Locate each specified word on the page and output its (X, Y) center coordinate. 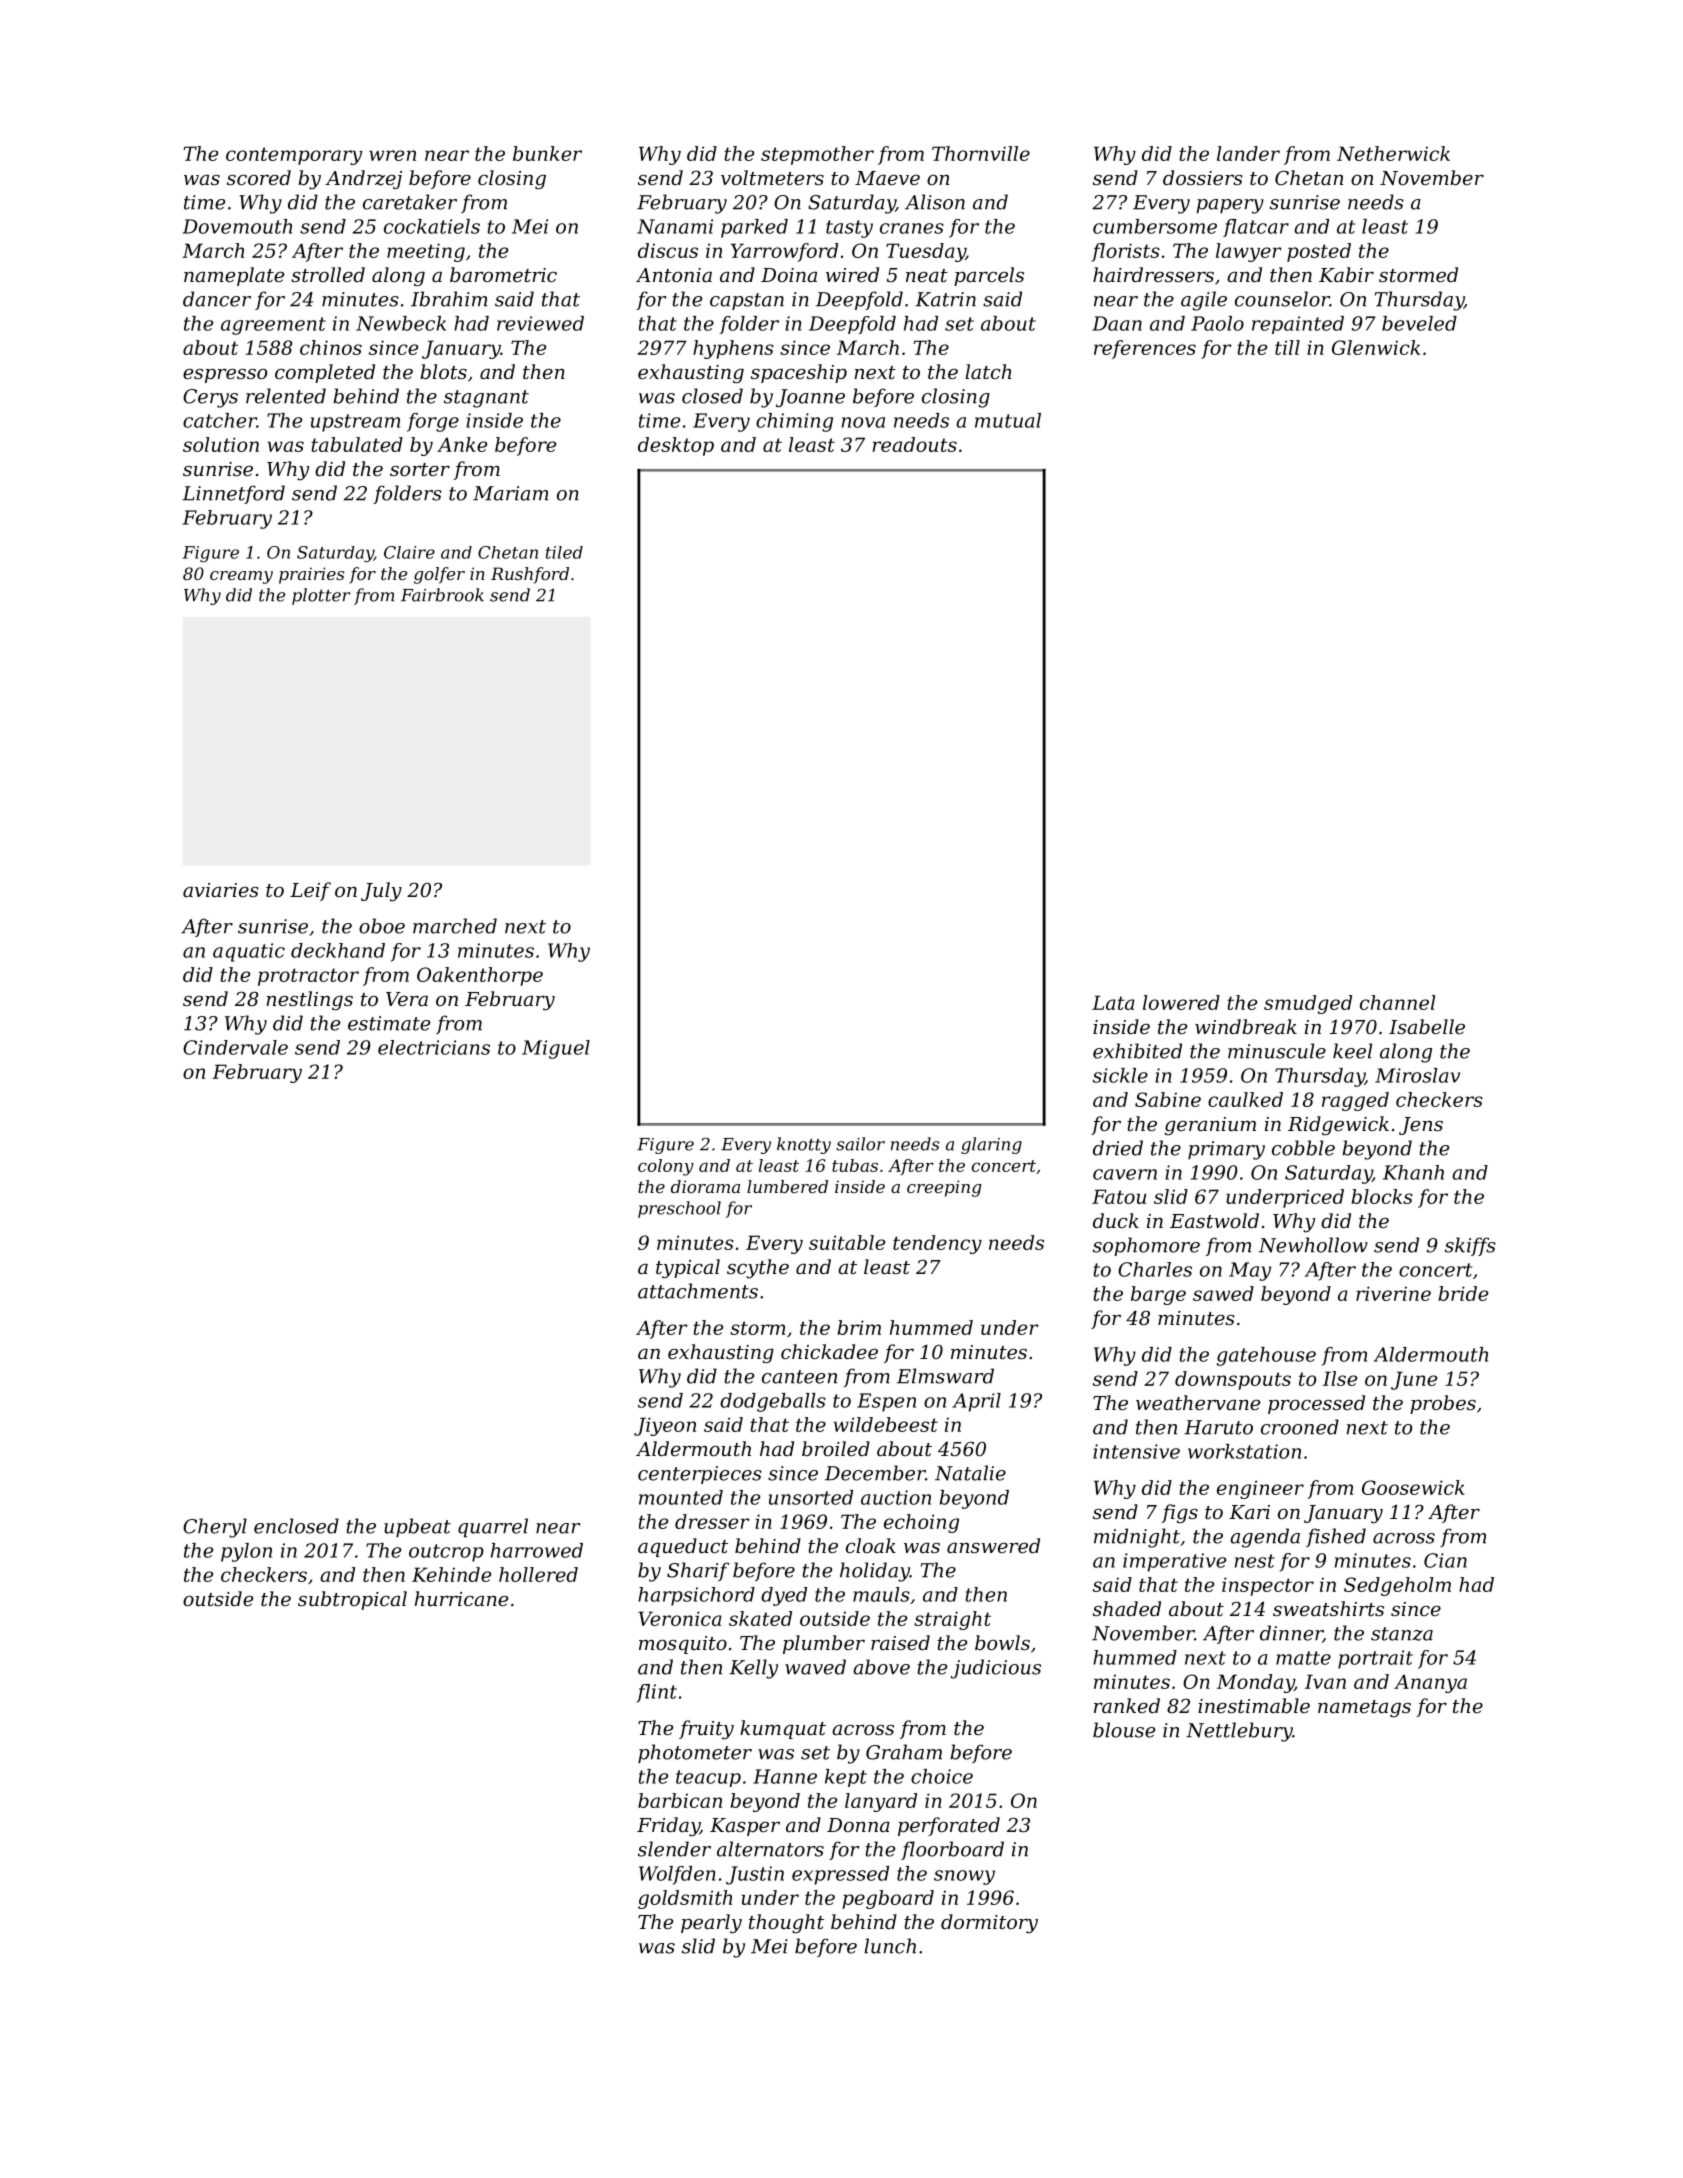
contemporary (294, 156)
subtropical (352, 1600)
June (1414, 1380)
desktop (676, 446)
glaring (991, 1145)
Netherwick (1393, 153)
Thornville (981, 153)
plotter (321, 596)
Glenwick (1376, 347)
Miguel (556, 1049)
